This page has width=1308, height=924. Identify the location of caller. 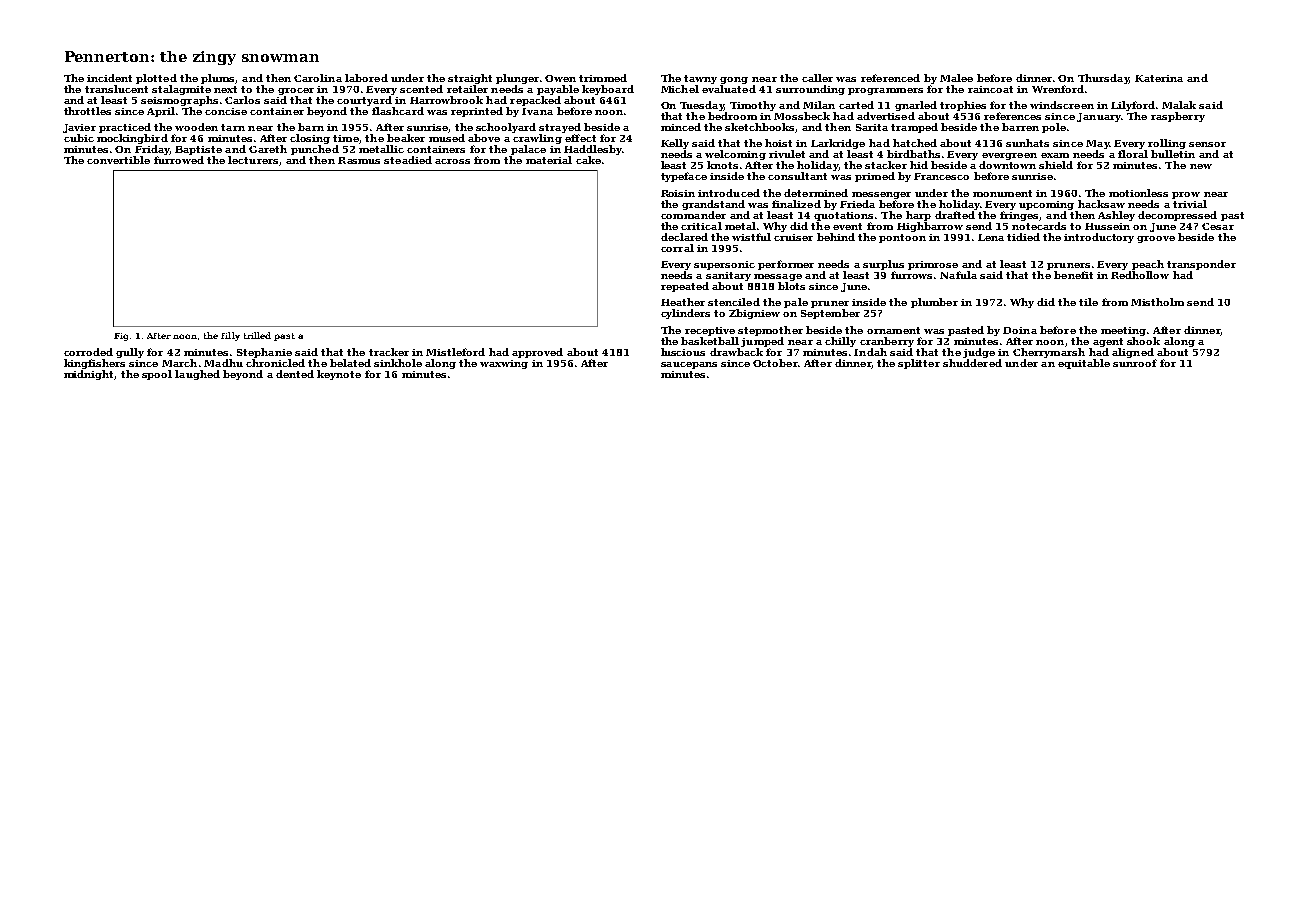
(817, 78).
